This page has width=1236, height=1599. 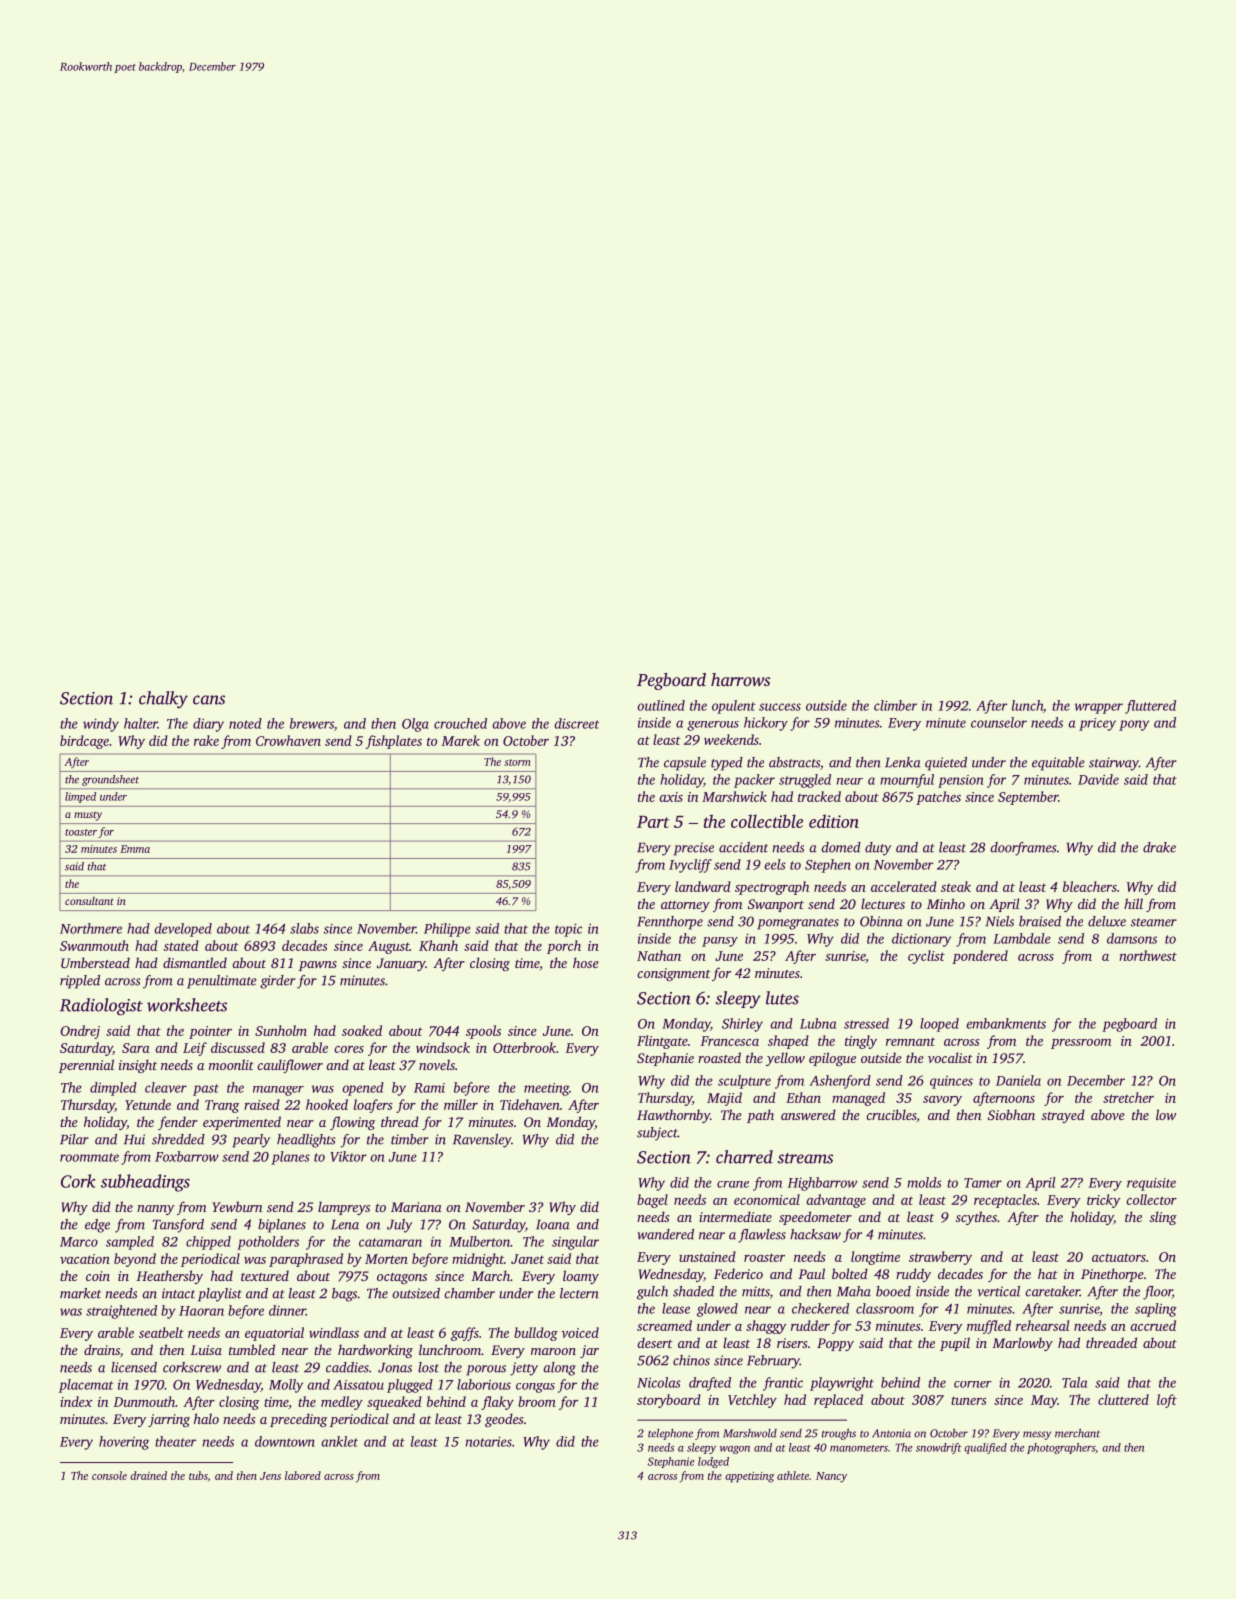 I want to click on crucibles, so click(x=891, y=1114).
